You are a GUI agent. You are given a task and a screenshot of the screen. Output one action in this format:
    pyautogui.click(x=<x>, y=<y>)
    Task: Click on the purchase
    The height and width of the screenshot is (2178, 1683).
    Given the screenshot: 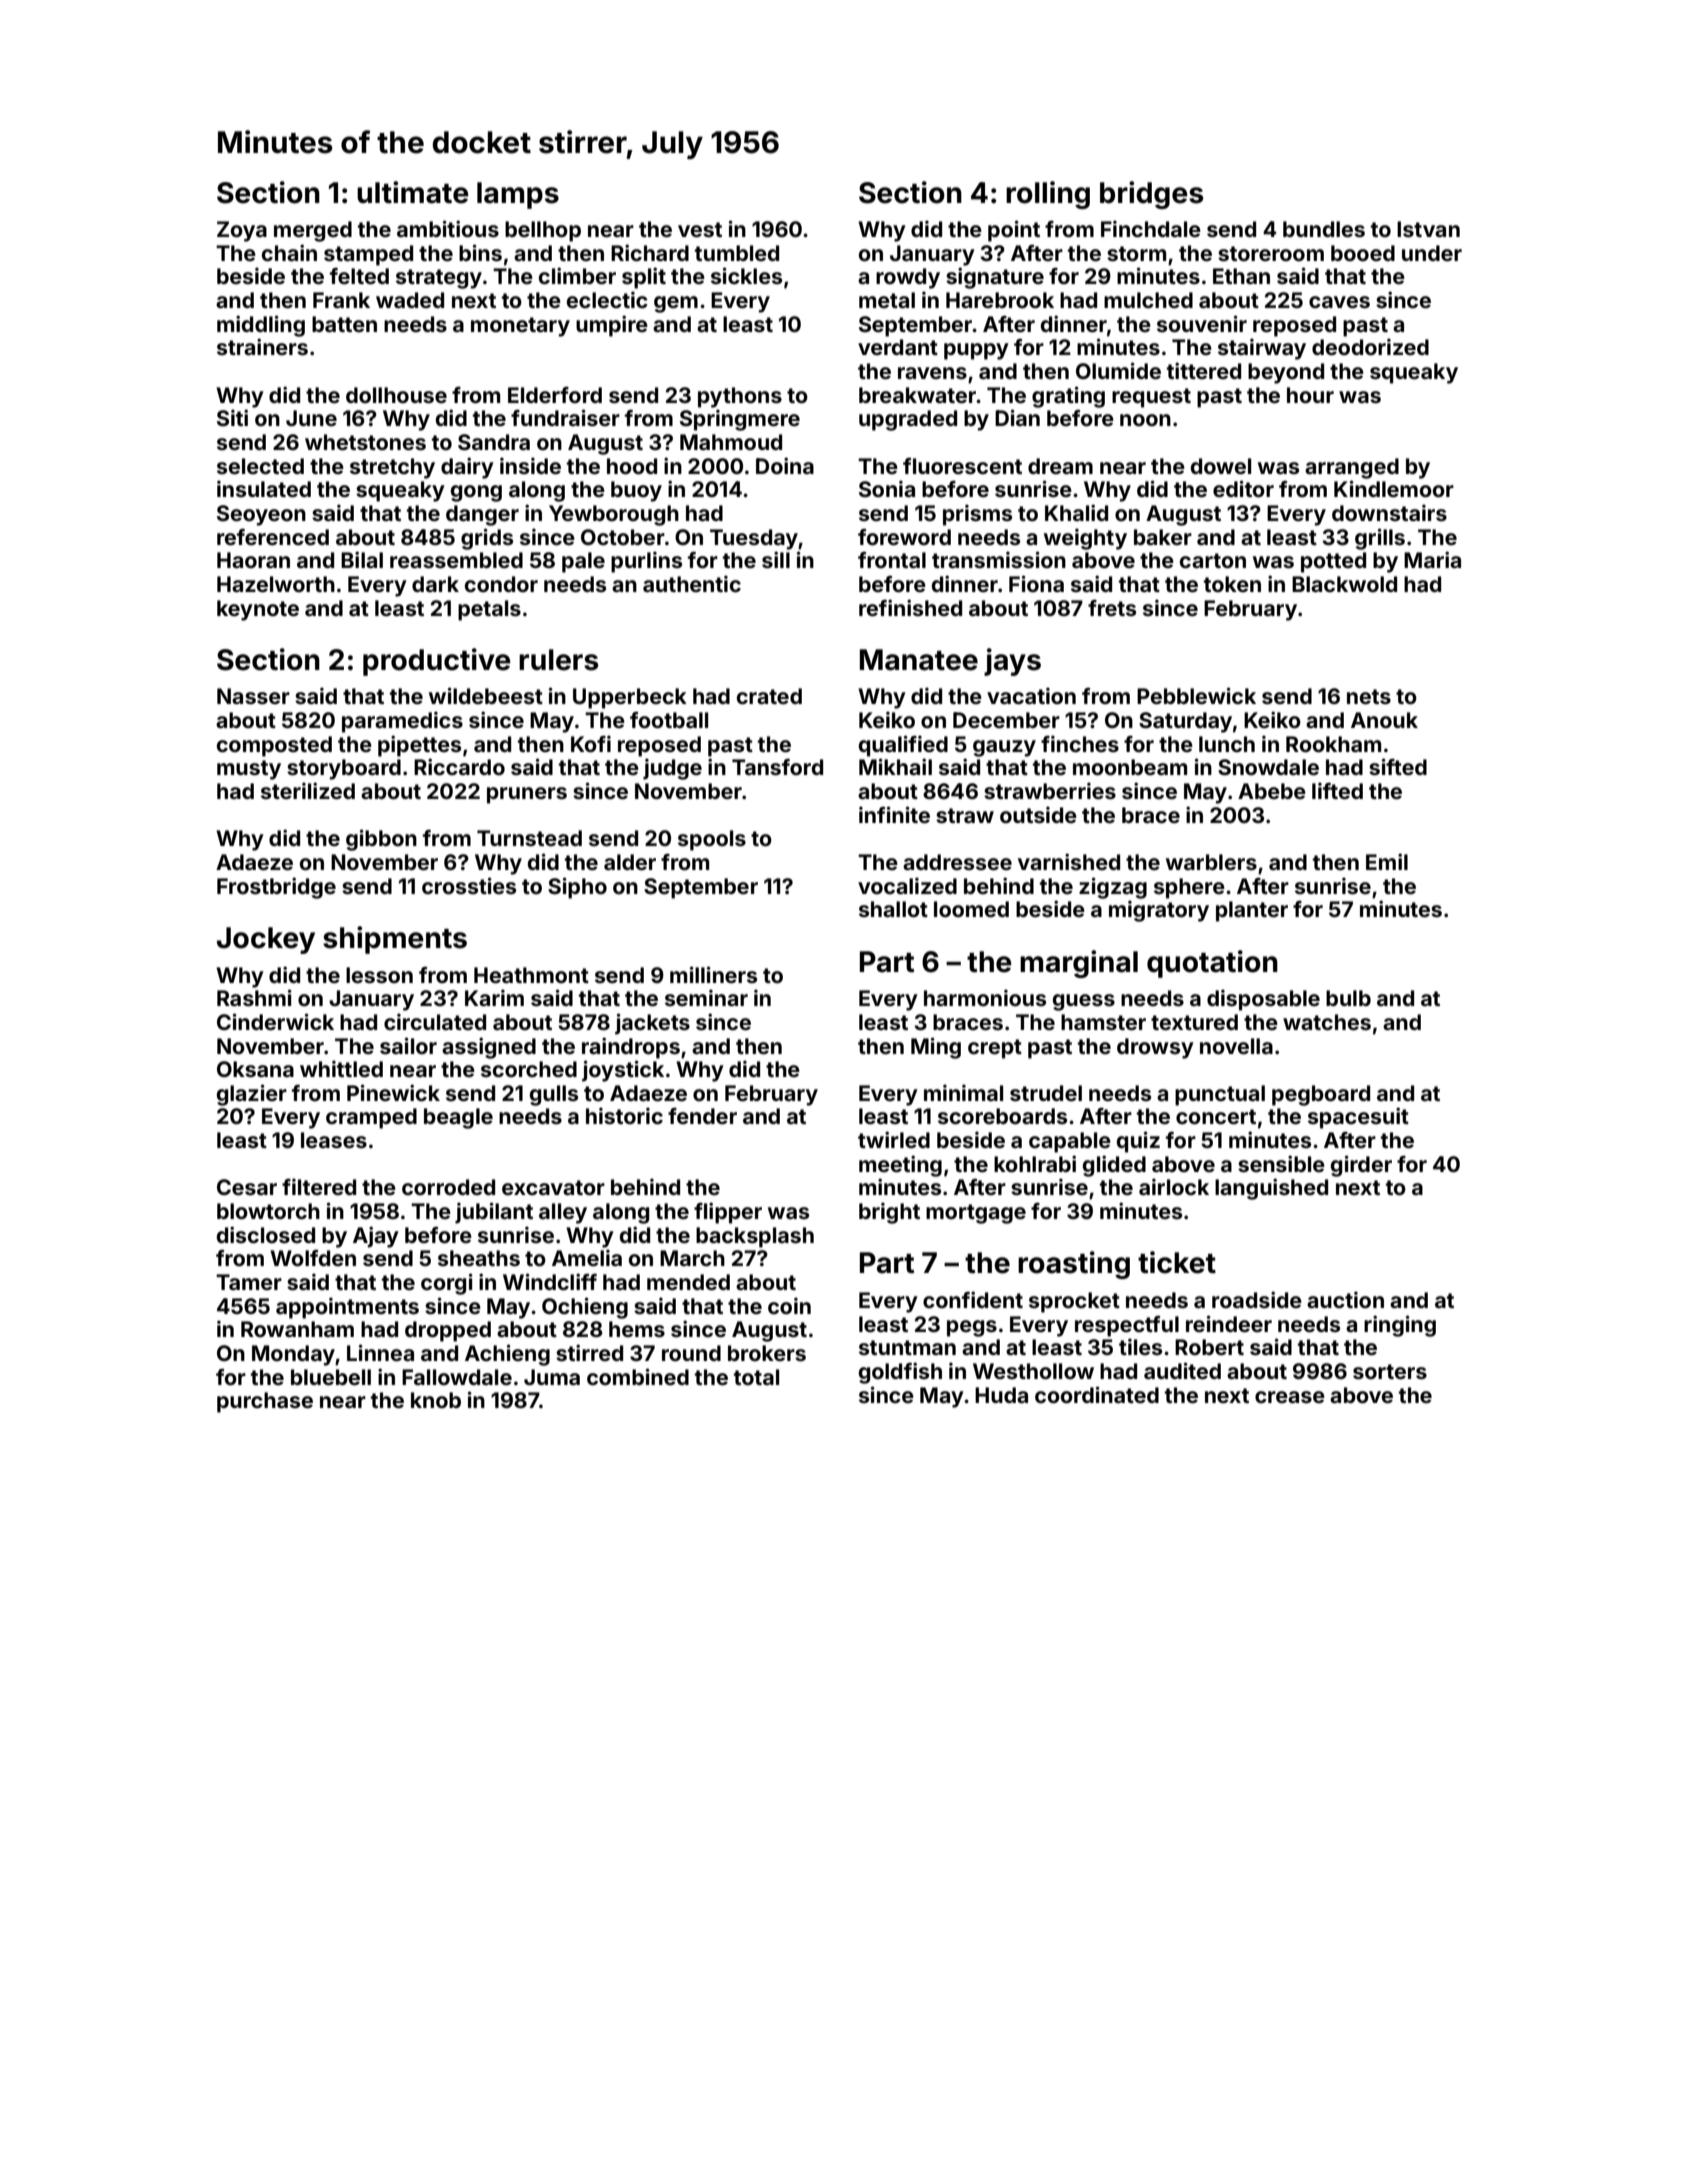 What is the action you would take?
    pyautogui.click(x=265, y=1402)
